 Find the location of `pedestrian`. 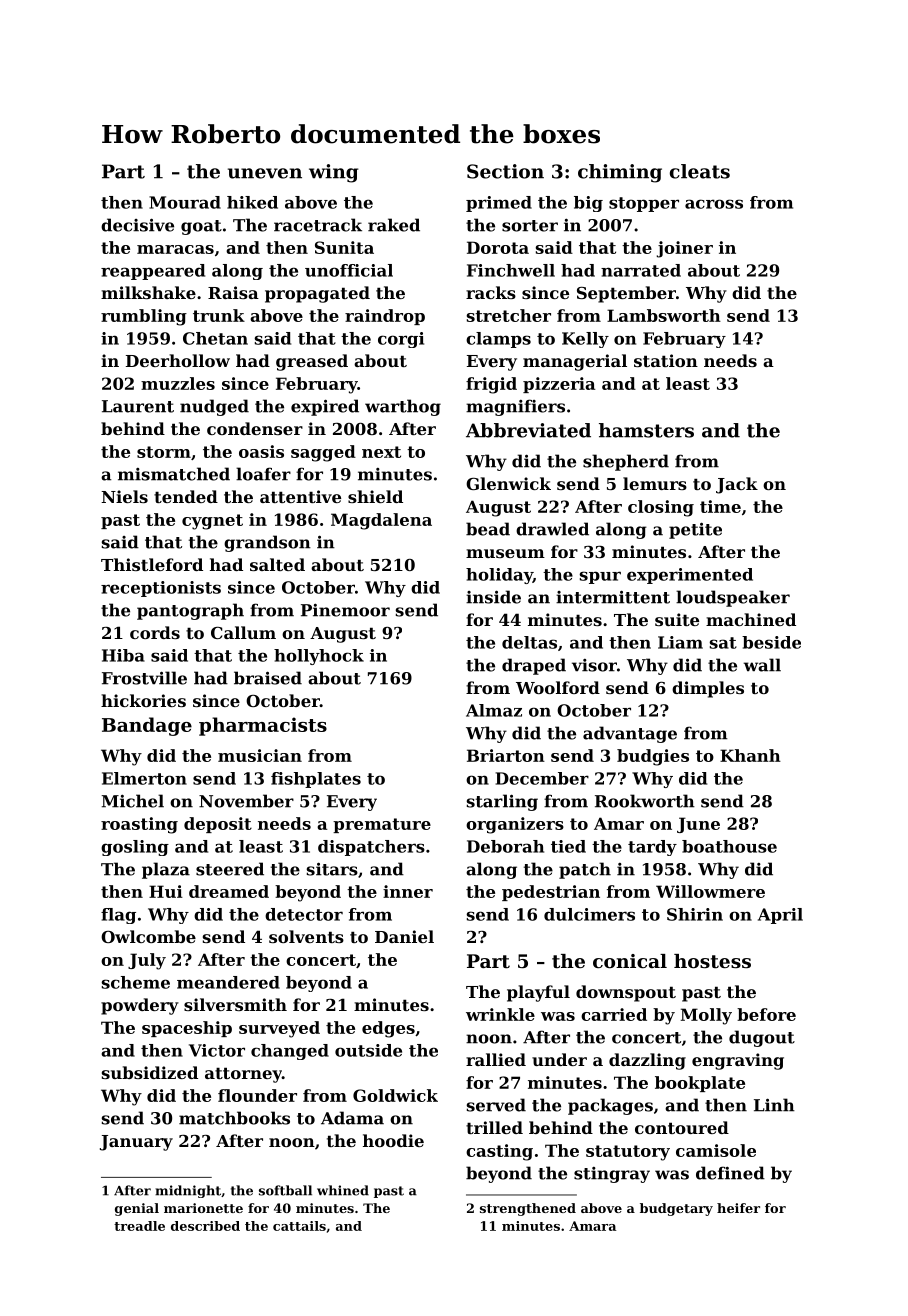

pedestrian is located at coordinates (551, 893).
